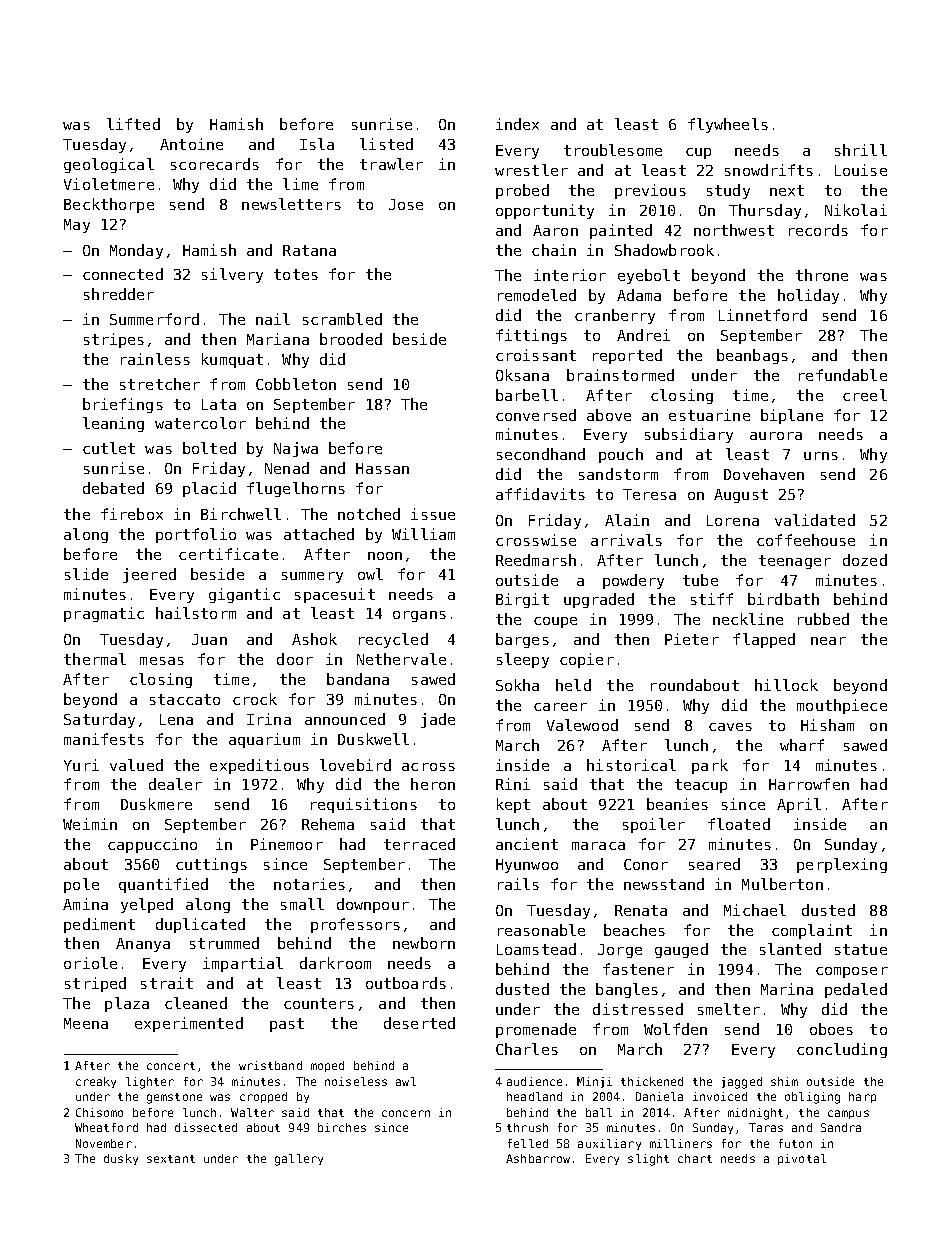 The image size is (952, 1233). I want to click on terraced, so click(419, 844).
